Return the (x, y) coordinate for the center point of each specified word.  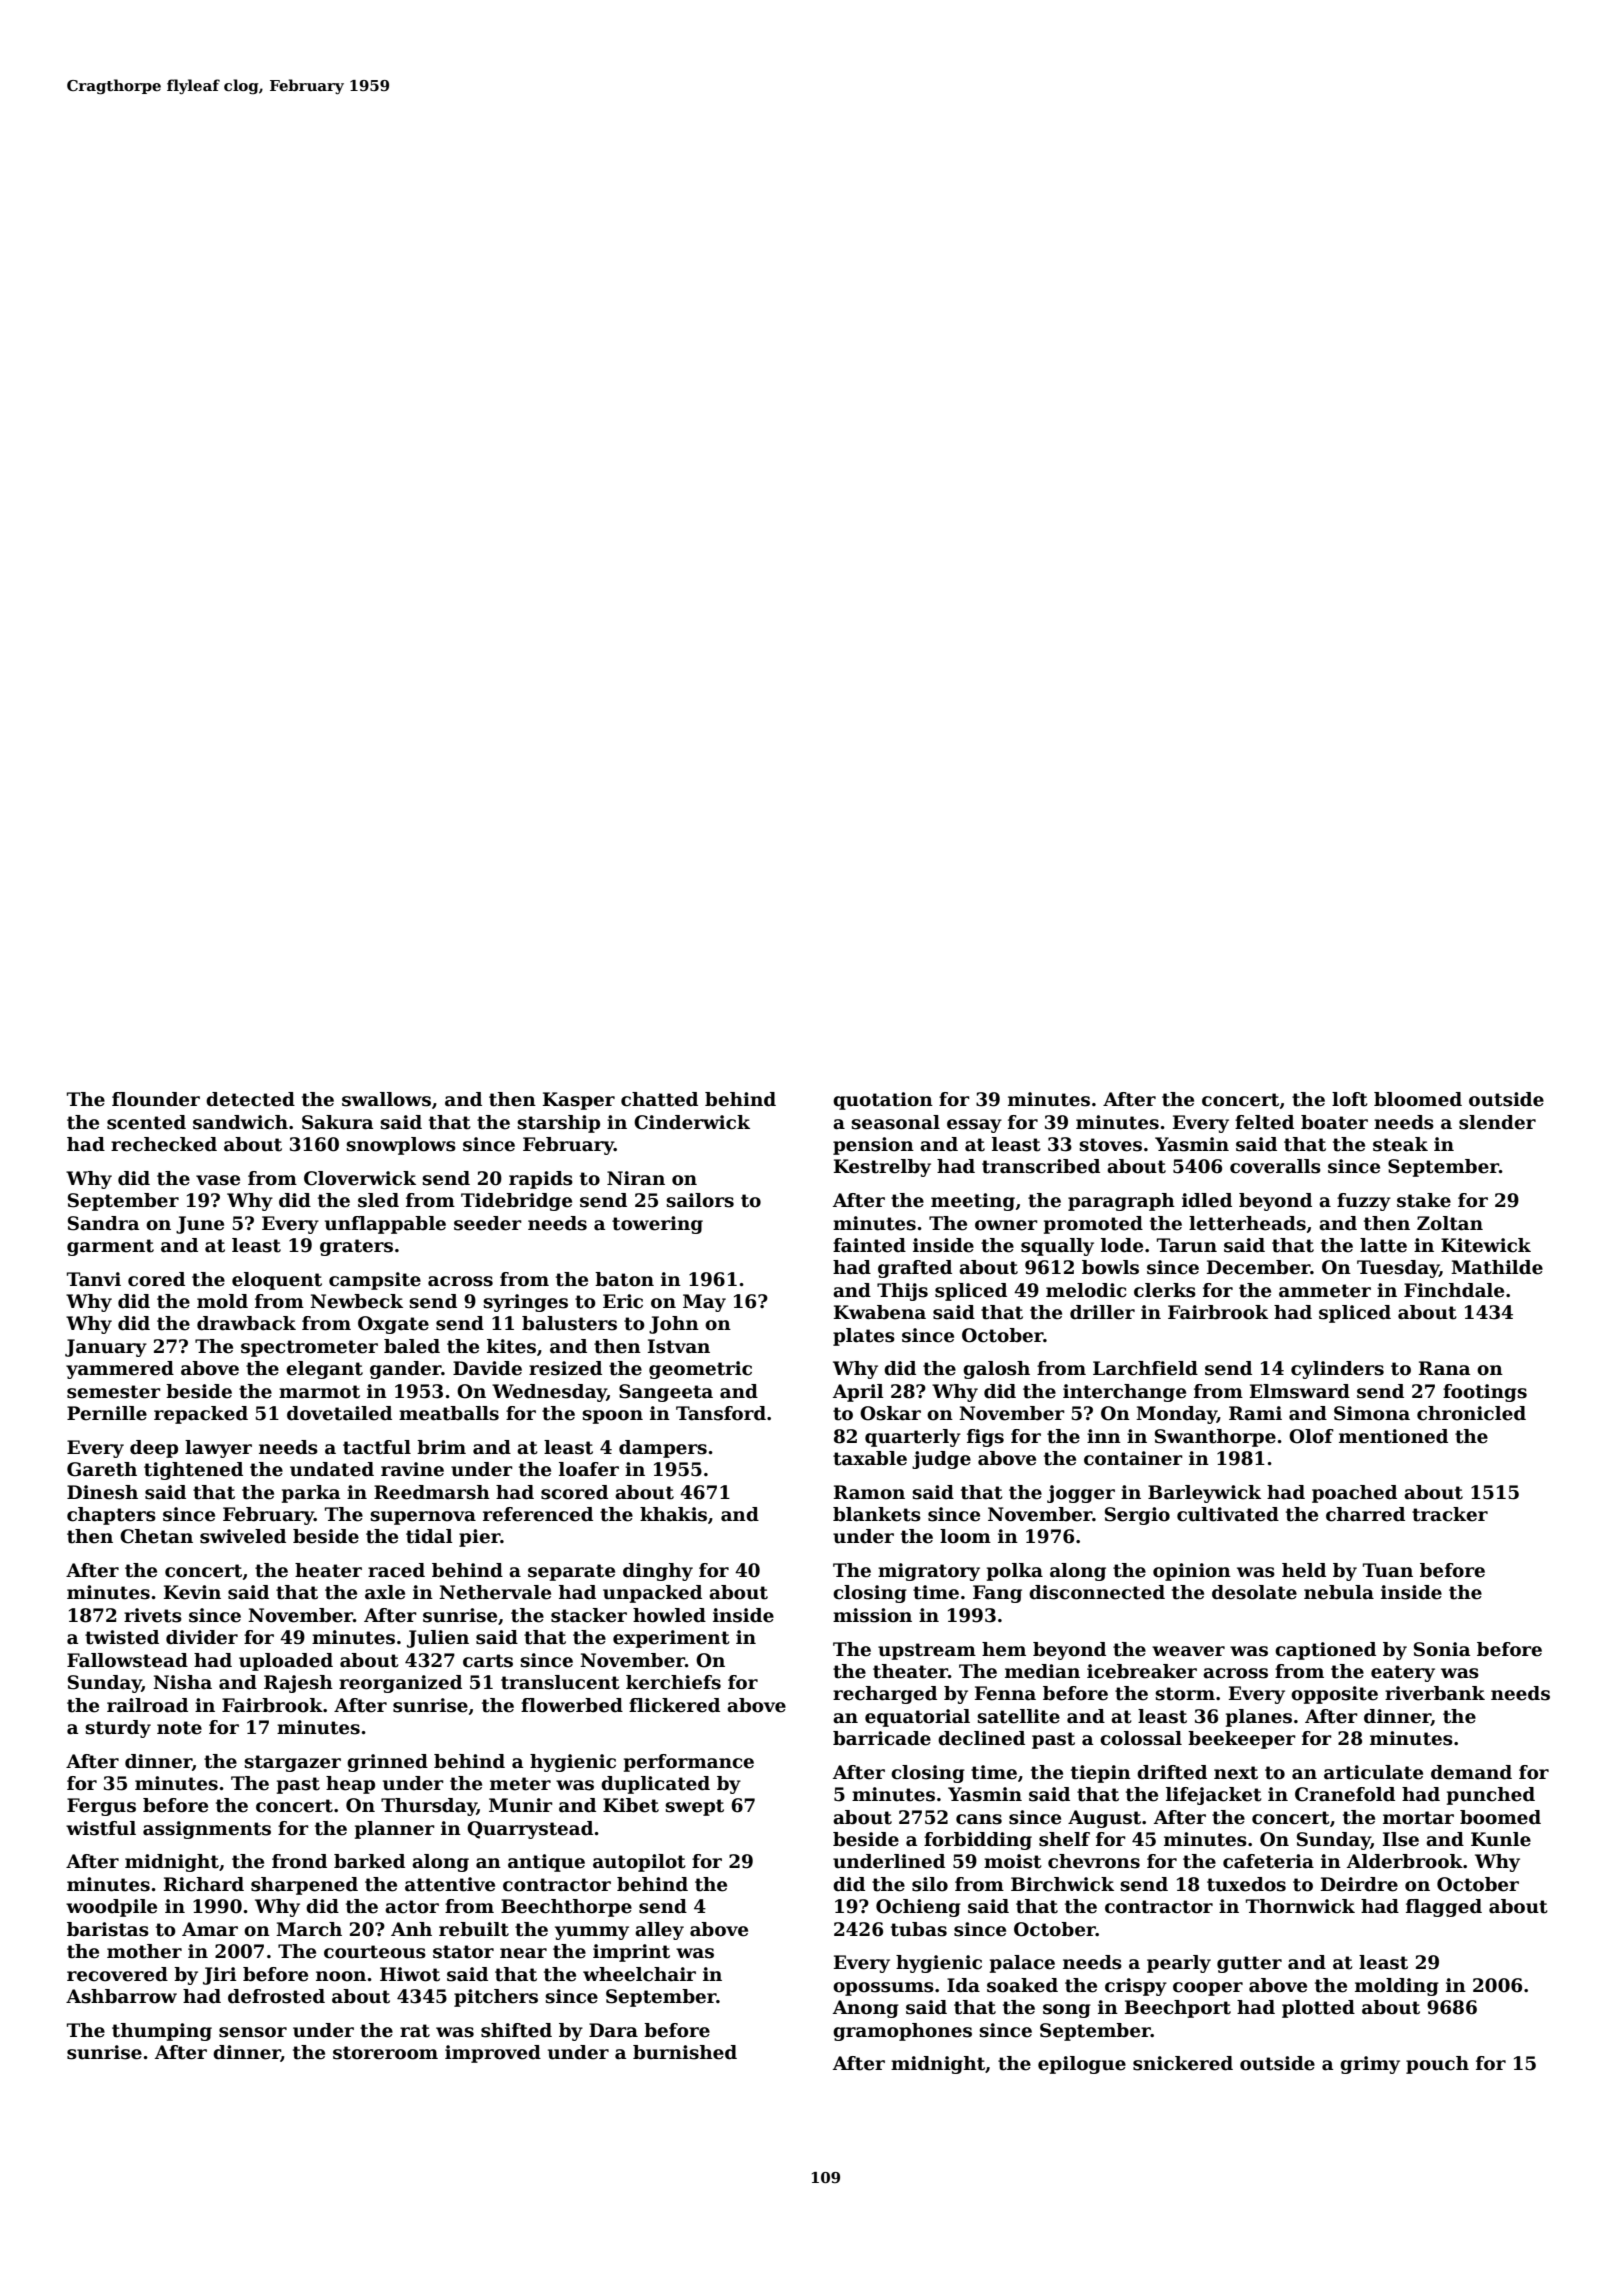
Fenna (1005, 1693)
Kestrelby (882, 1168)
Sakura (337, 1122)
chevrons (1094, 1861)
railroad (147, 1705)
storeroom (385, 2053)
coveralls (1275, 1166)
